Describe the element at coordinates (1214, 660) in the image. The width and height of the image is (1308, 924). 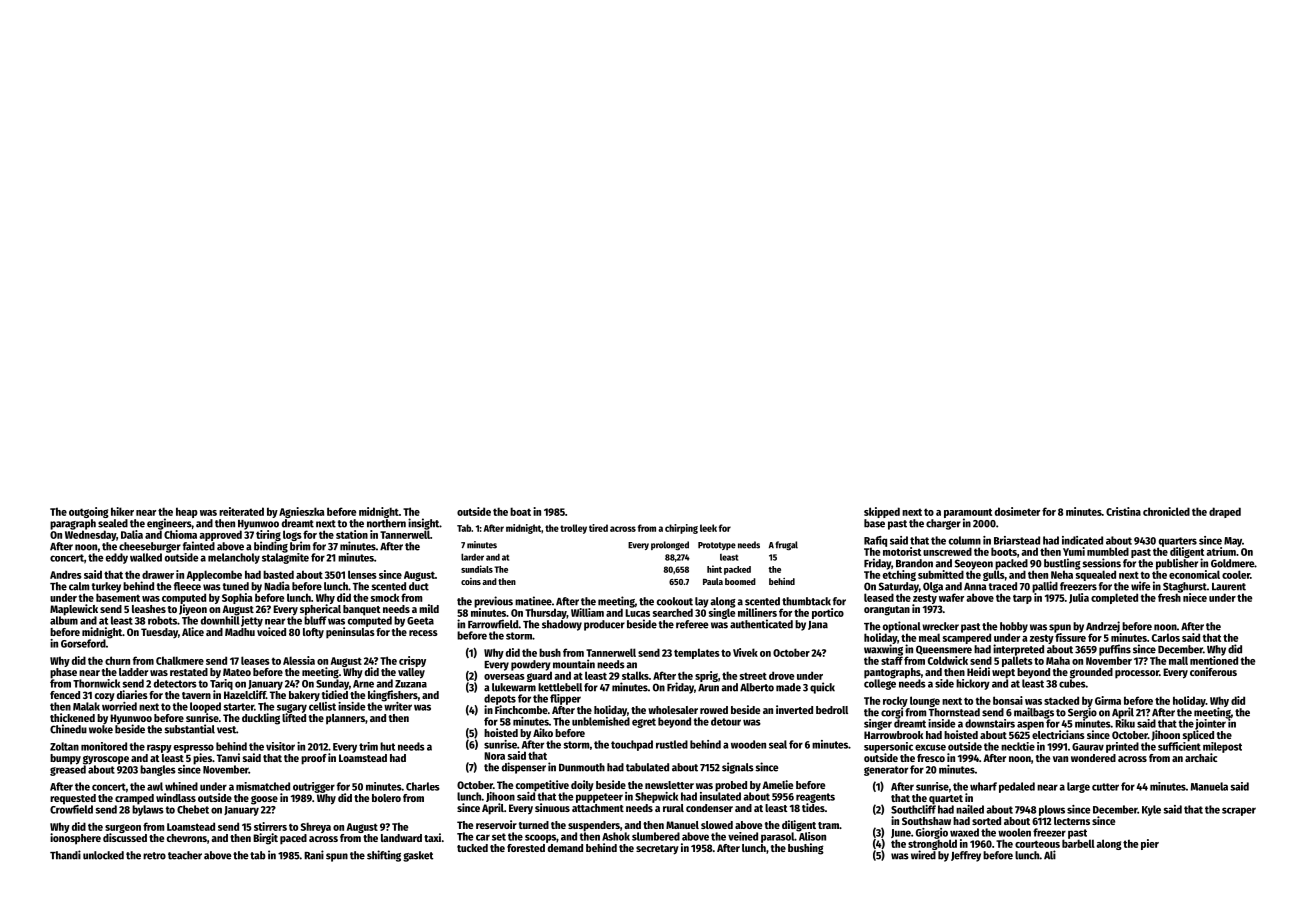
I see `mentioned` at that location.
